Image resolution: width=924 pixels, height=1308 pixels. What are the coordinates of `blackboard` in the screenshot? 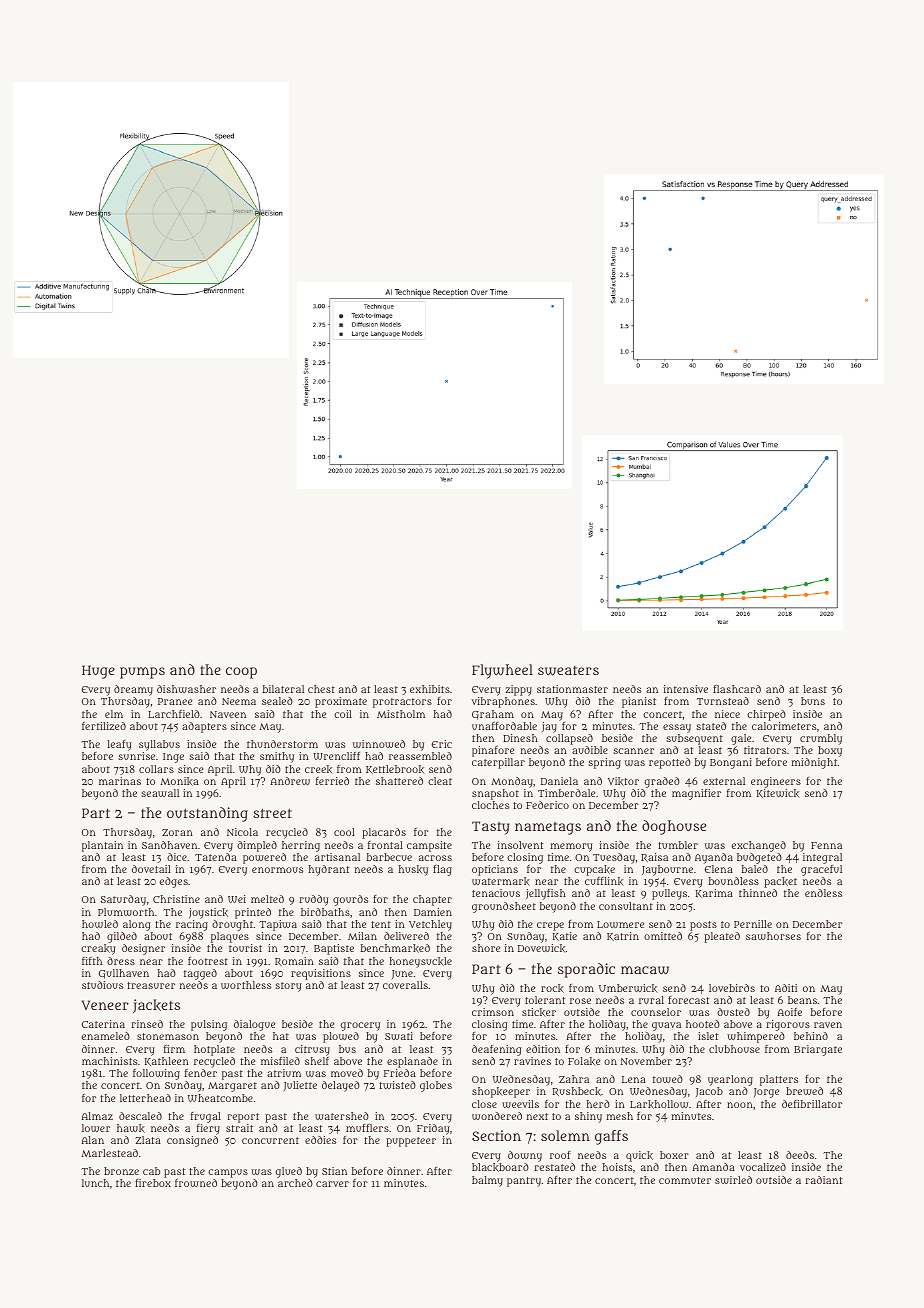 It's located at (500, 1167).
